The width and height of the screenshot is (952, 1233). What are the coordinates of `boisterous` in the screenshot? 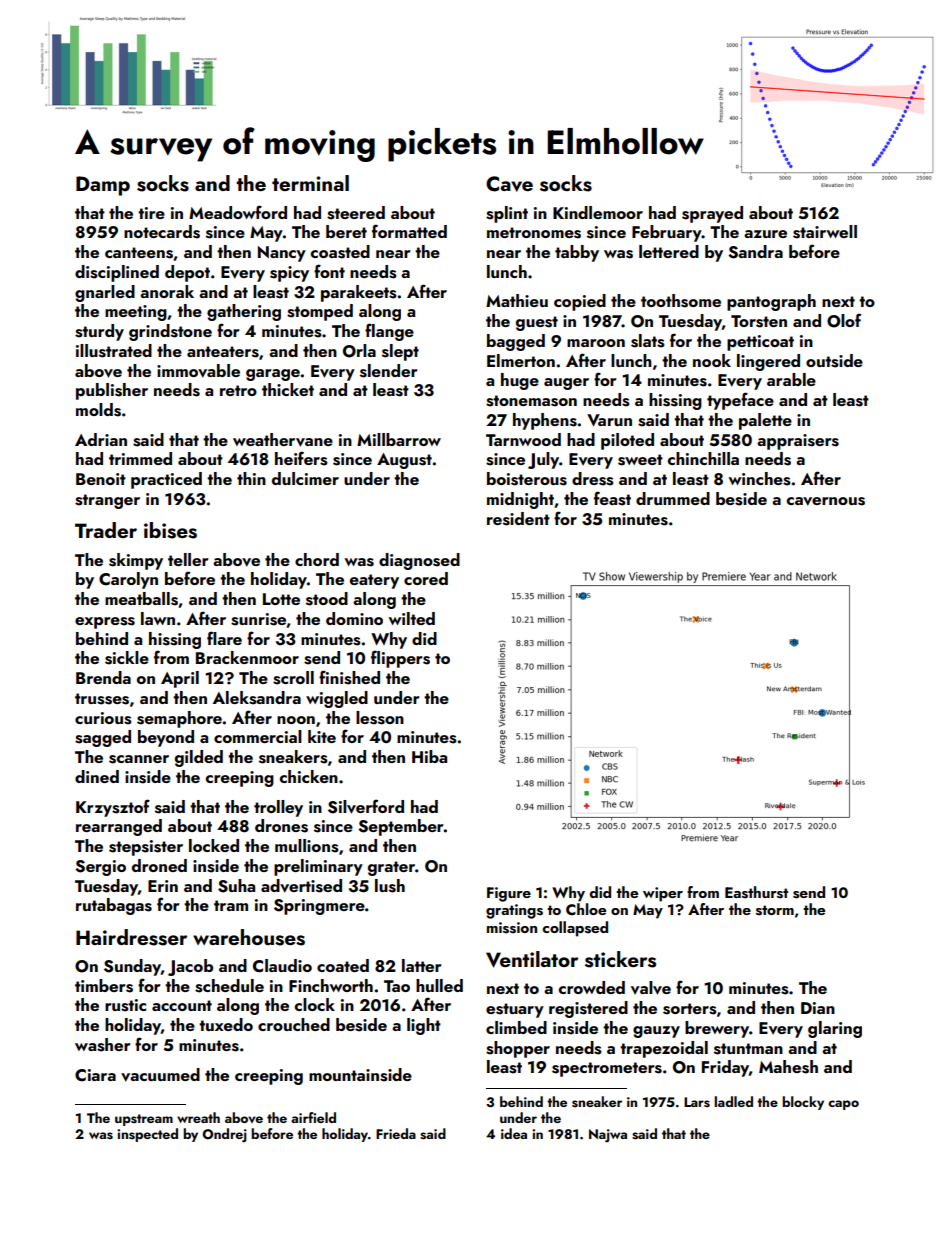 It's located at (527, 479).
